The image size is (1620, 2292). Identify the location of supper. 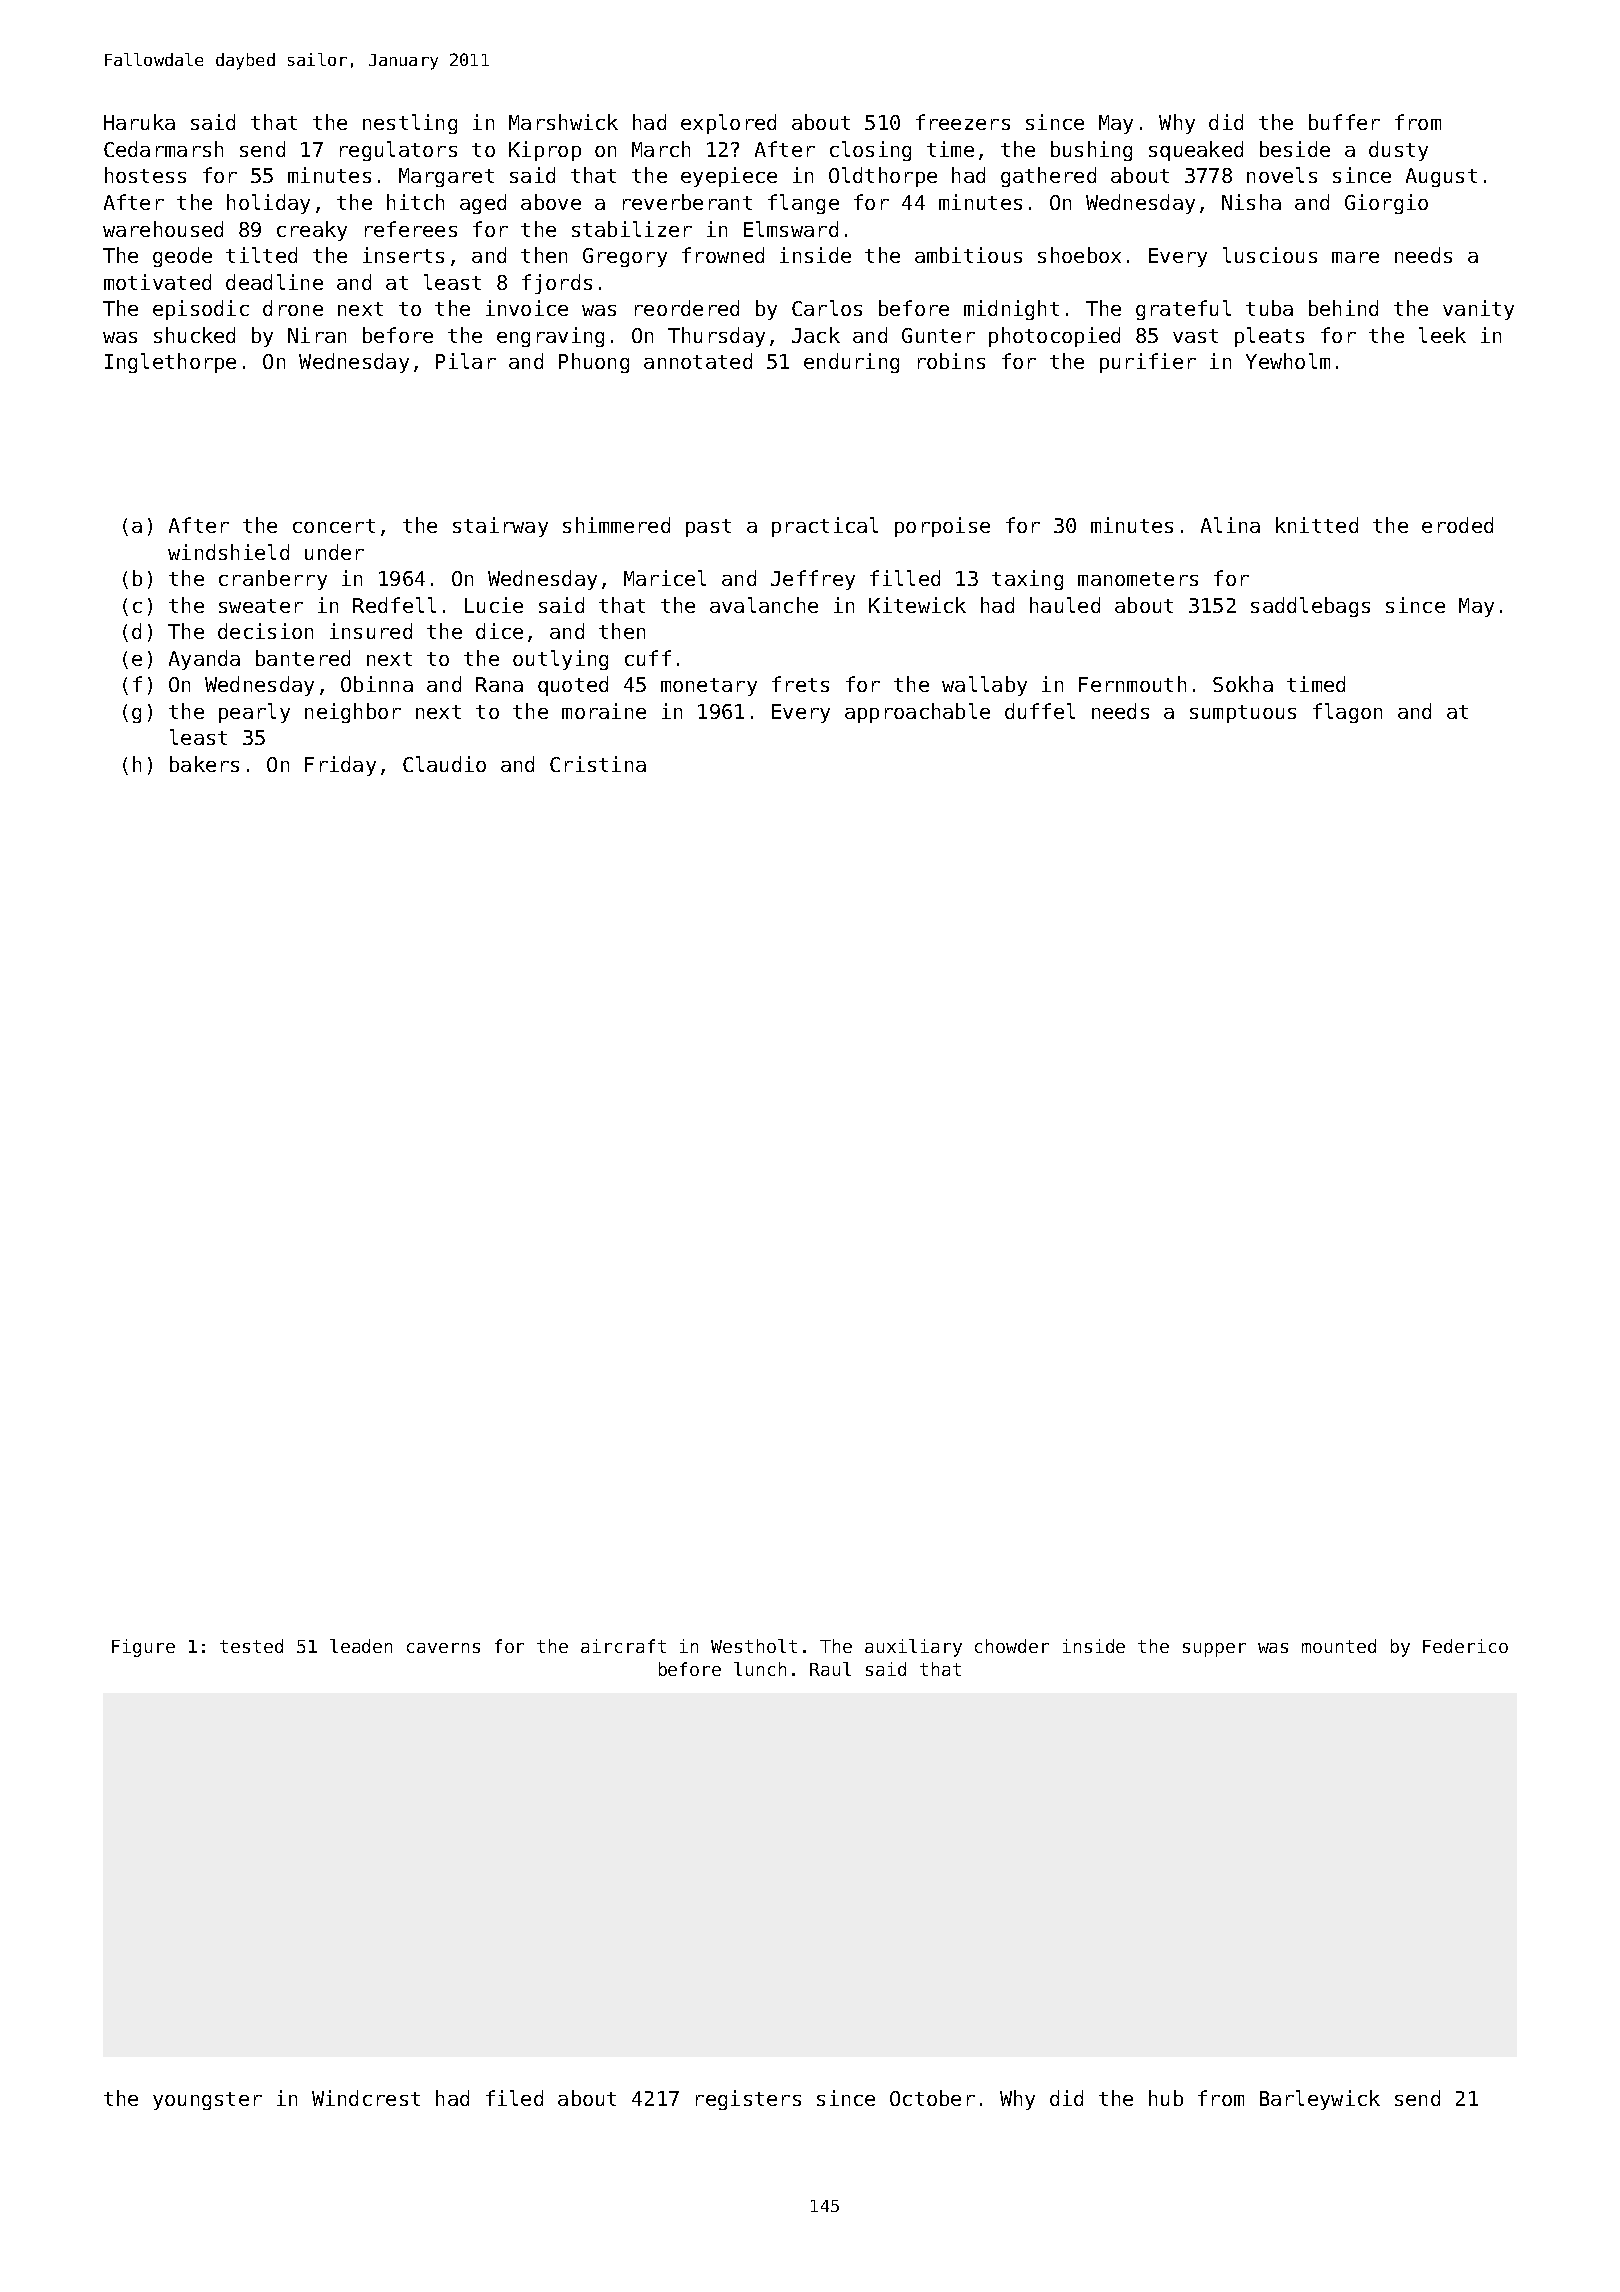
(1214, 1650).
